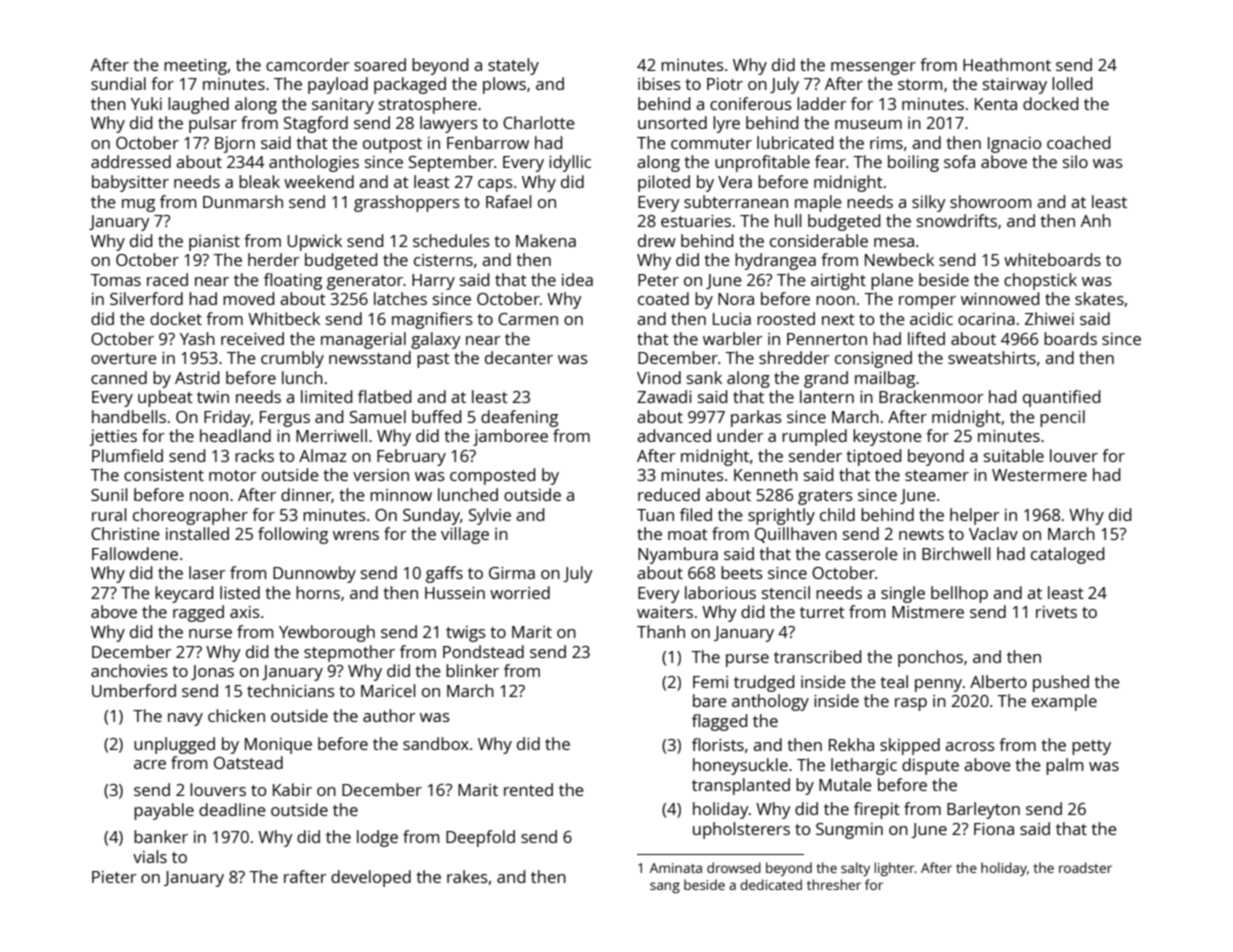 This document has height=952, width=1233. Describe the element at coordinates (672, 122) in the document. I see `unsorted` at that location.
